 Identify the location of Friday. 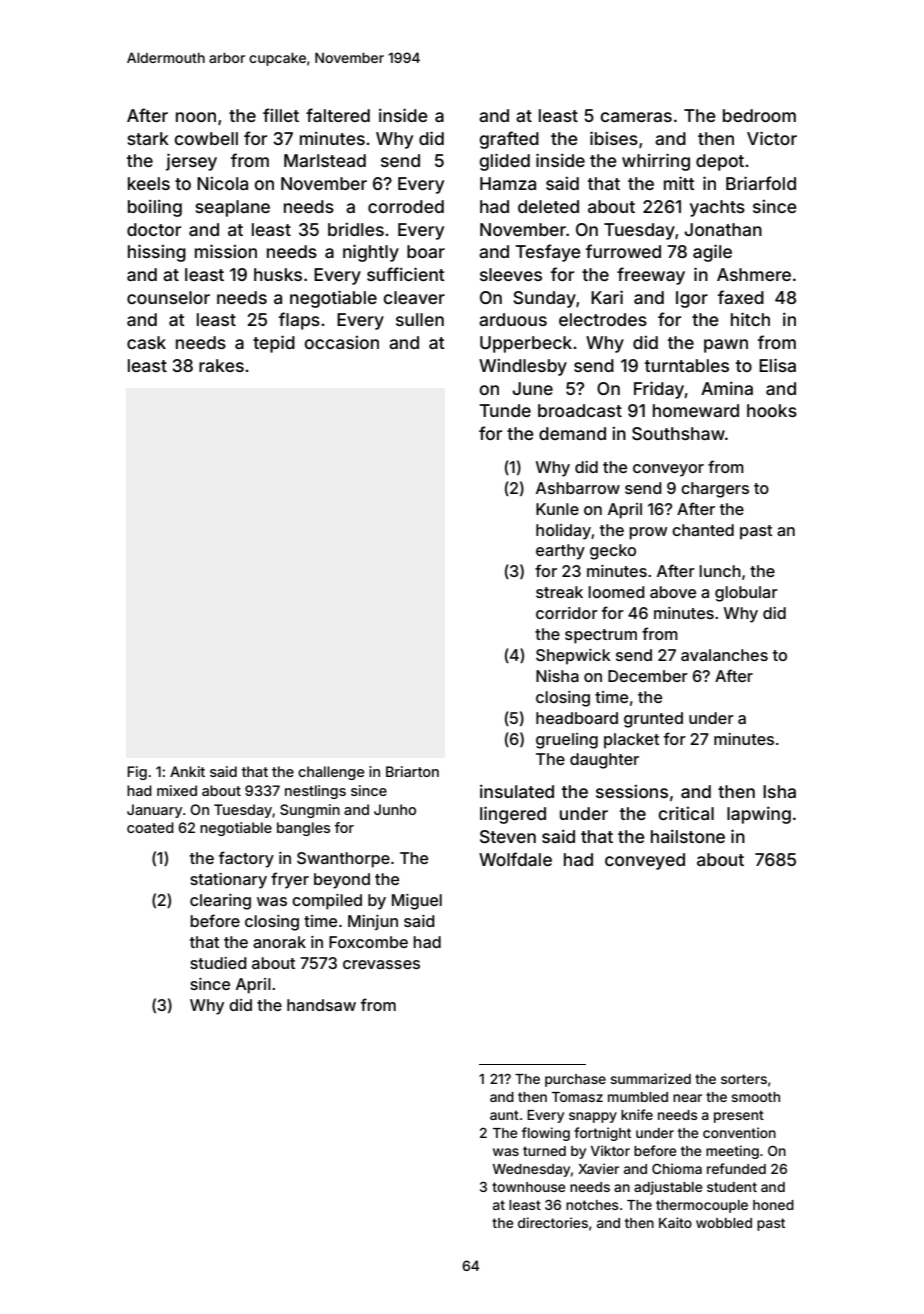
(659, 390).
